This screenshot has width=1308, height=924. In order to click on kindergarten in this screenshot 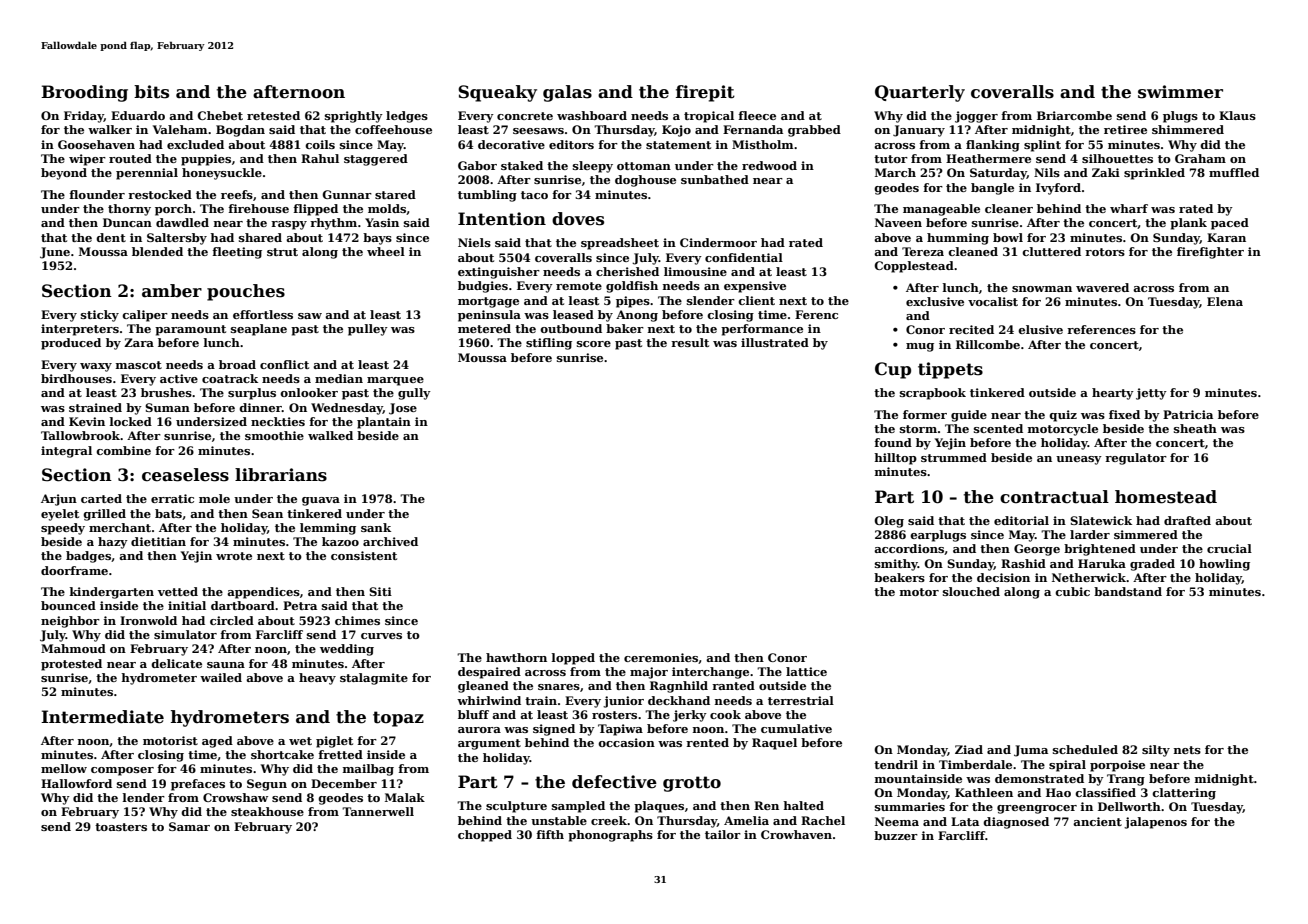, I will do `click(112, 593)`.
